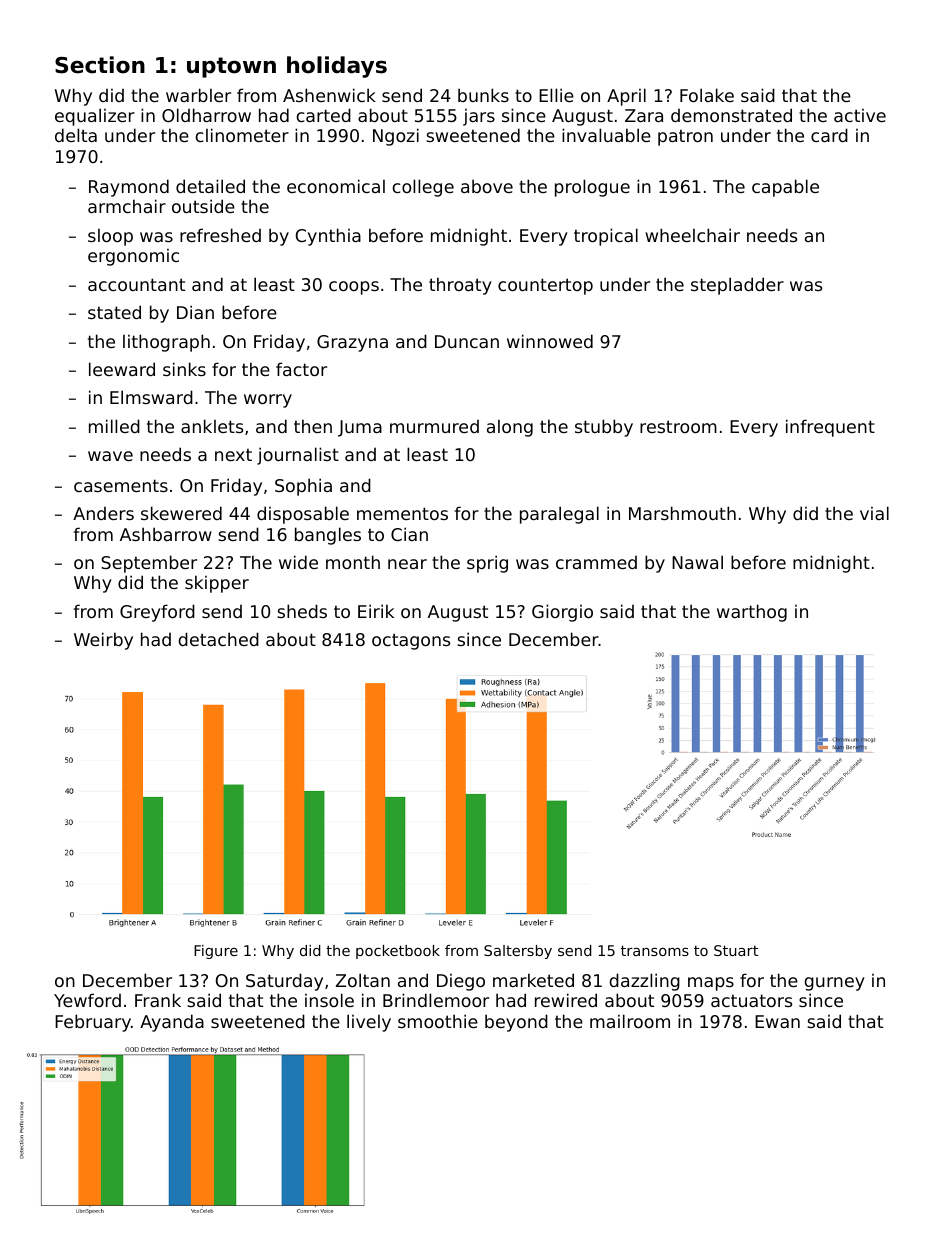  What do you see at coordinates (87, 1000) in the screenshot?
I see `Yewford` at bounding box center [87, 1000].
